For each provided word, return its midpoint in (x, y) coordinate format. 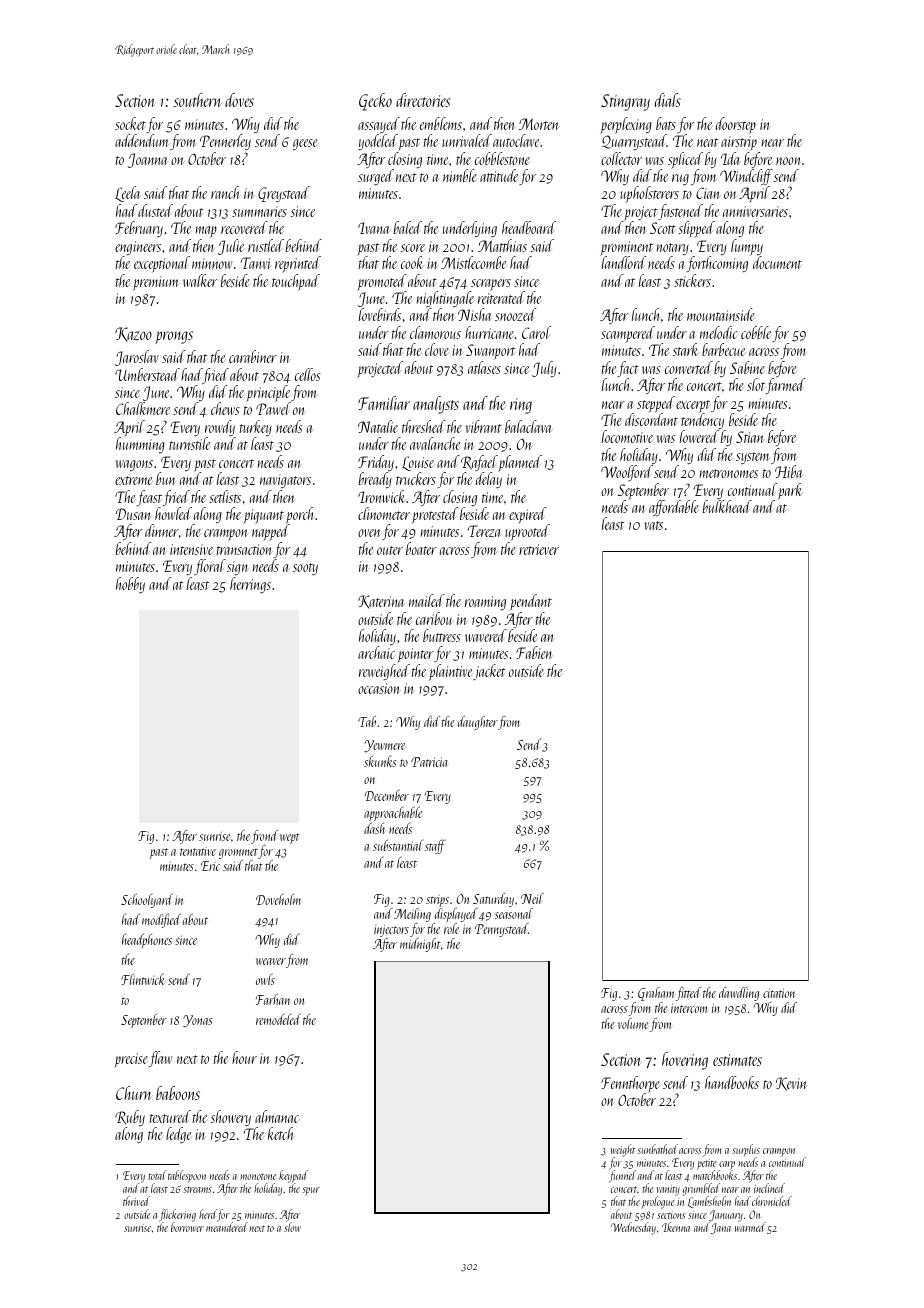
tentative (198, 851)
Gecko (375, 102)
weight (623, 1151)
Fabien (534, 652)
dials (668, 100)
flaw (160, 1059)
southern (198, 100)
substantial (398, 845)
